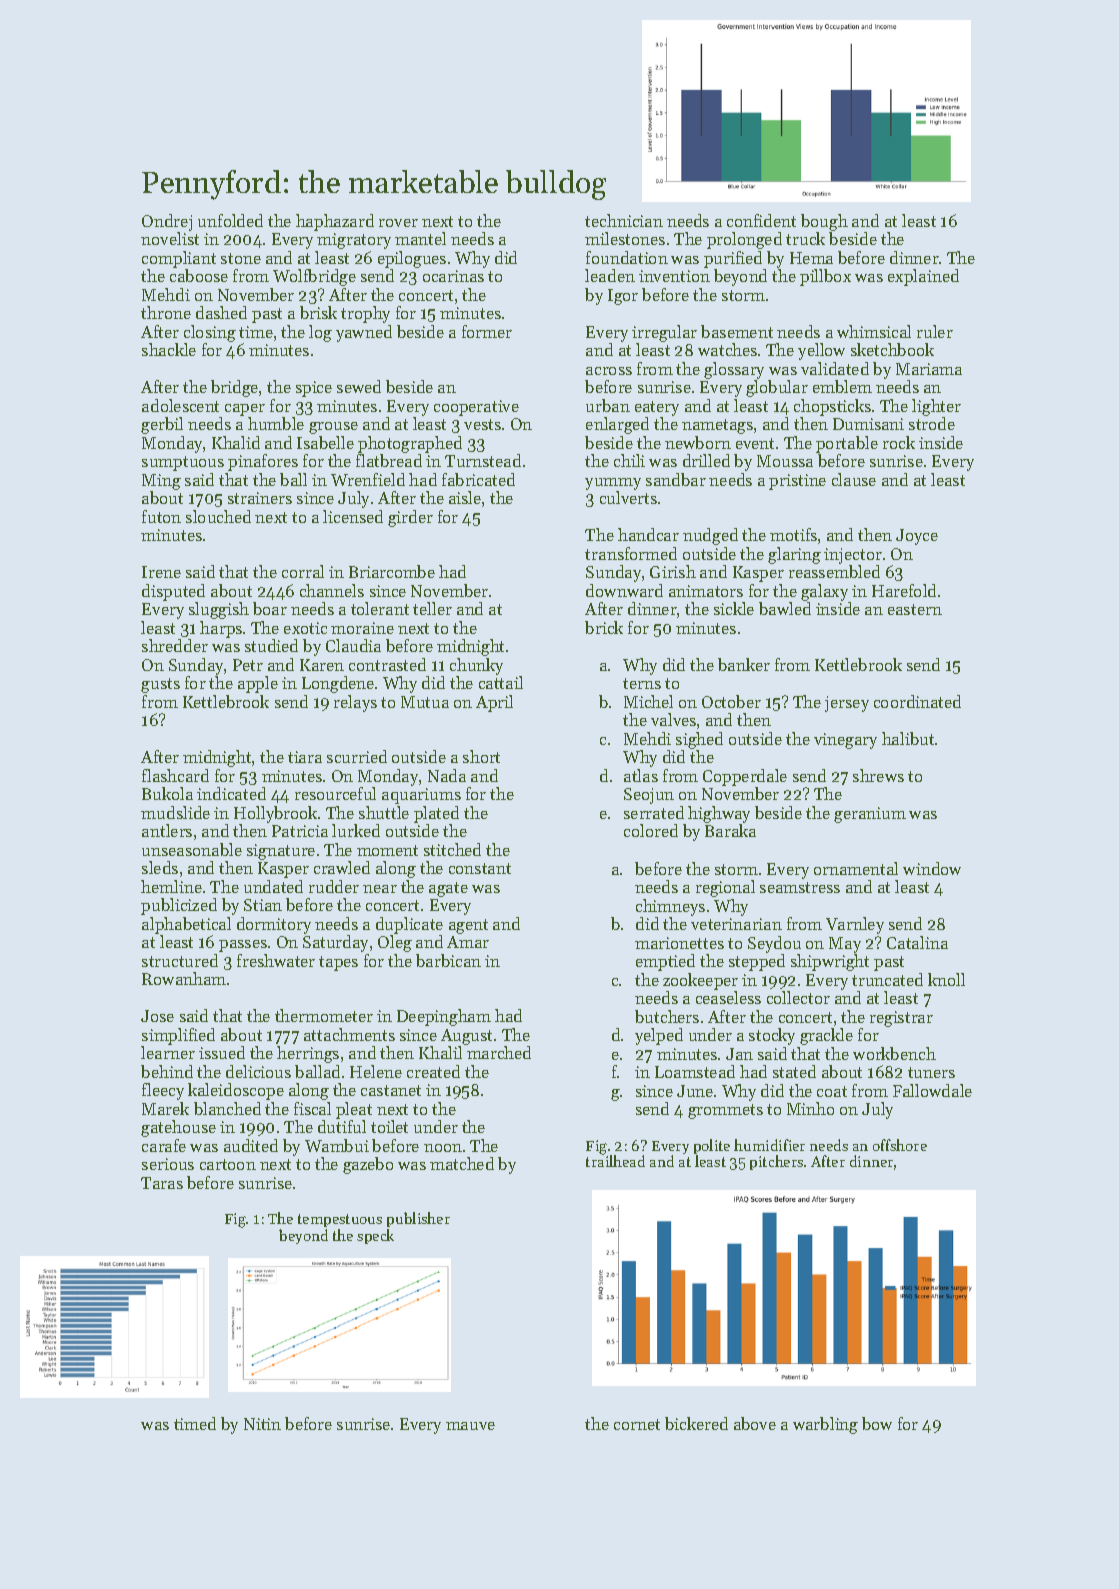  Describe the element at coordinates (420, 238) in the screenshot. I see `mantel` at that location.
